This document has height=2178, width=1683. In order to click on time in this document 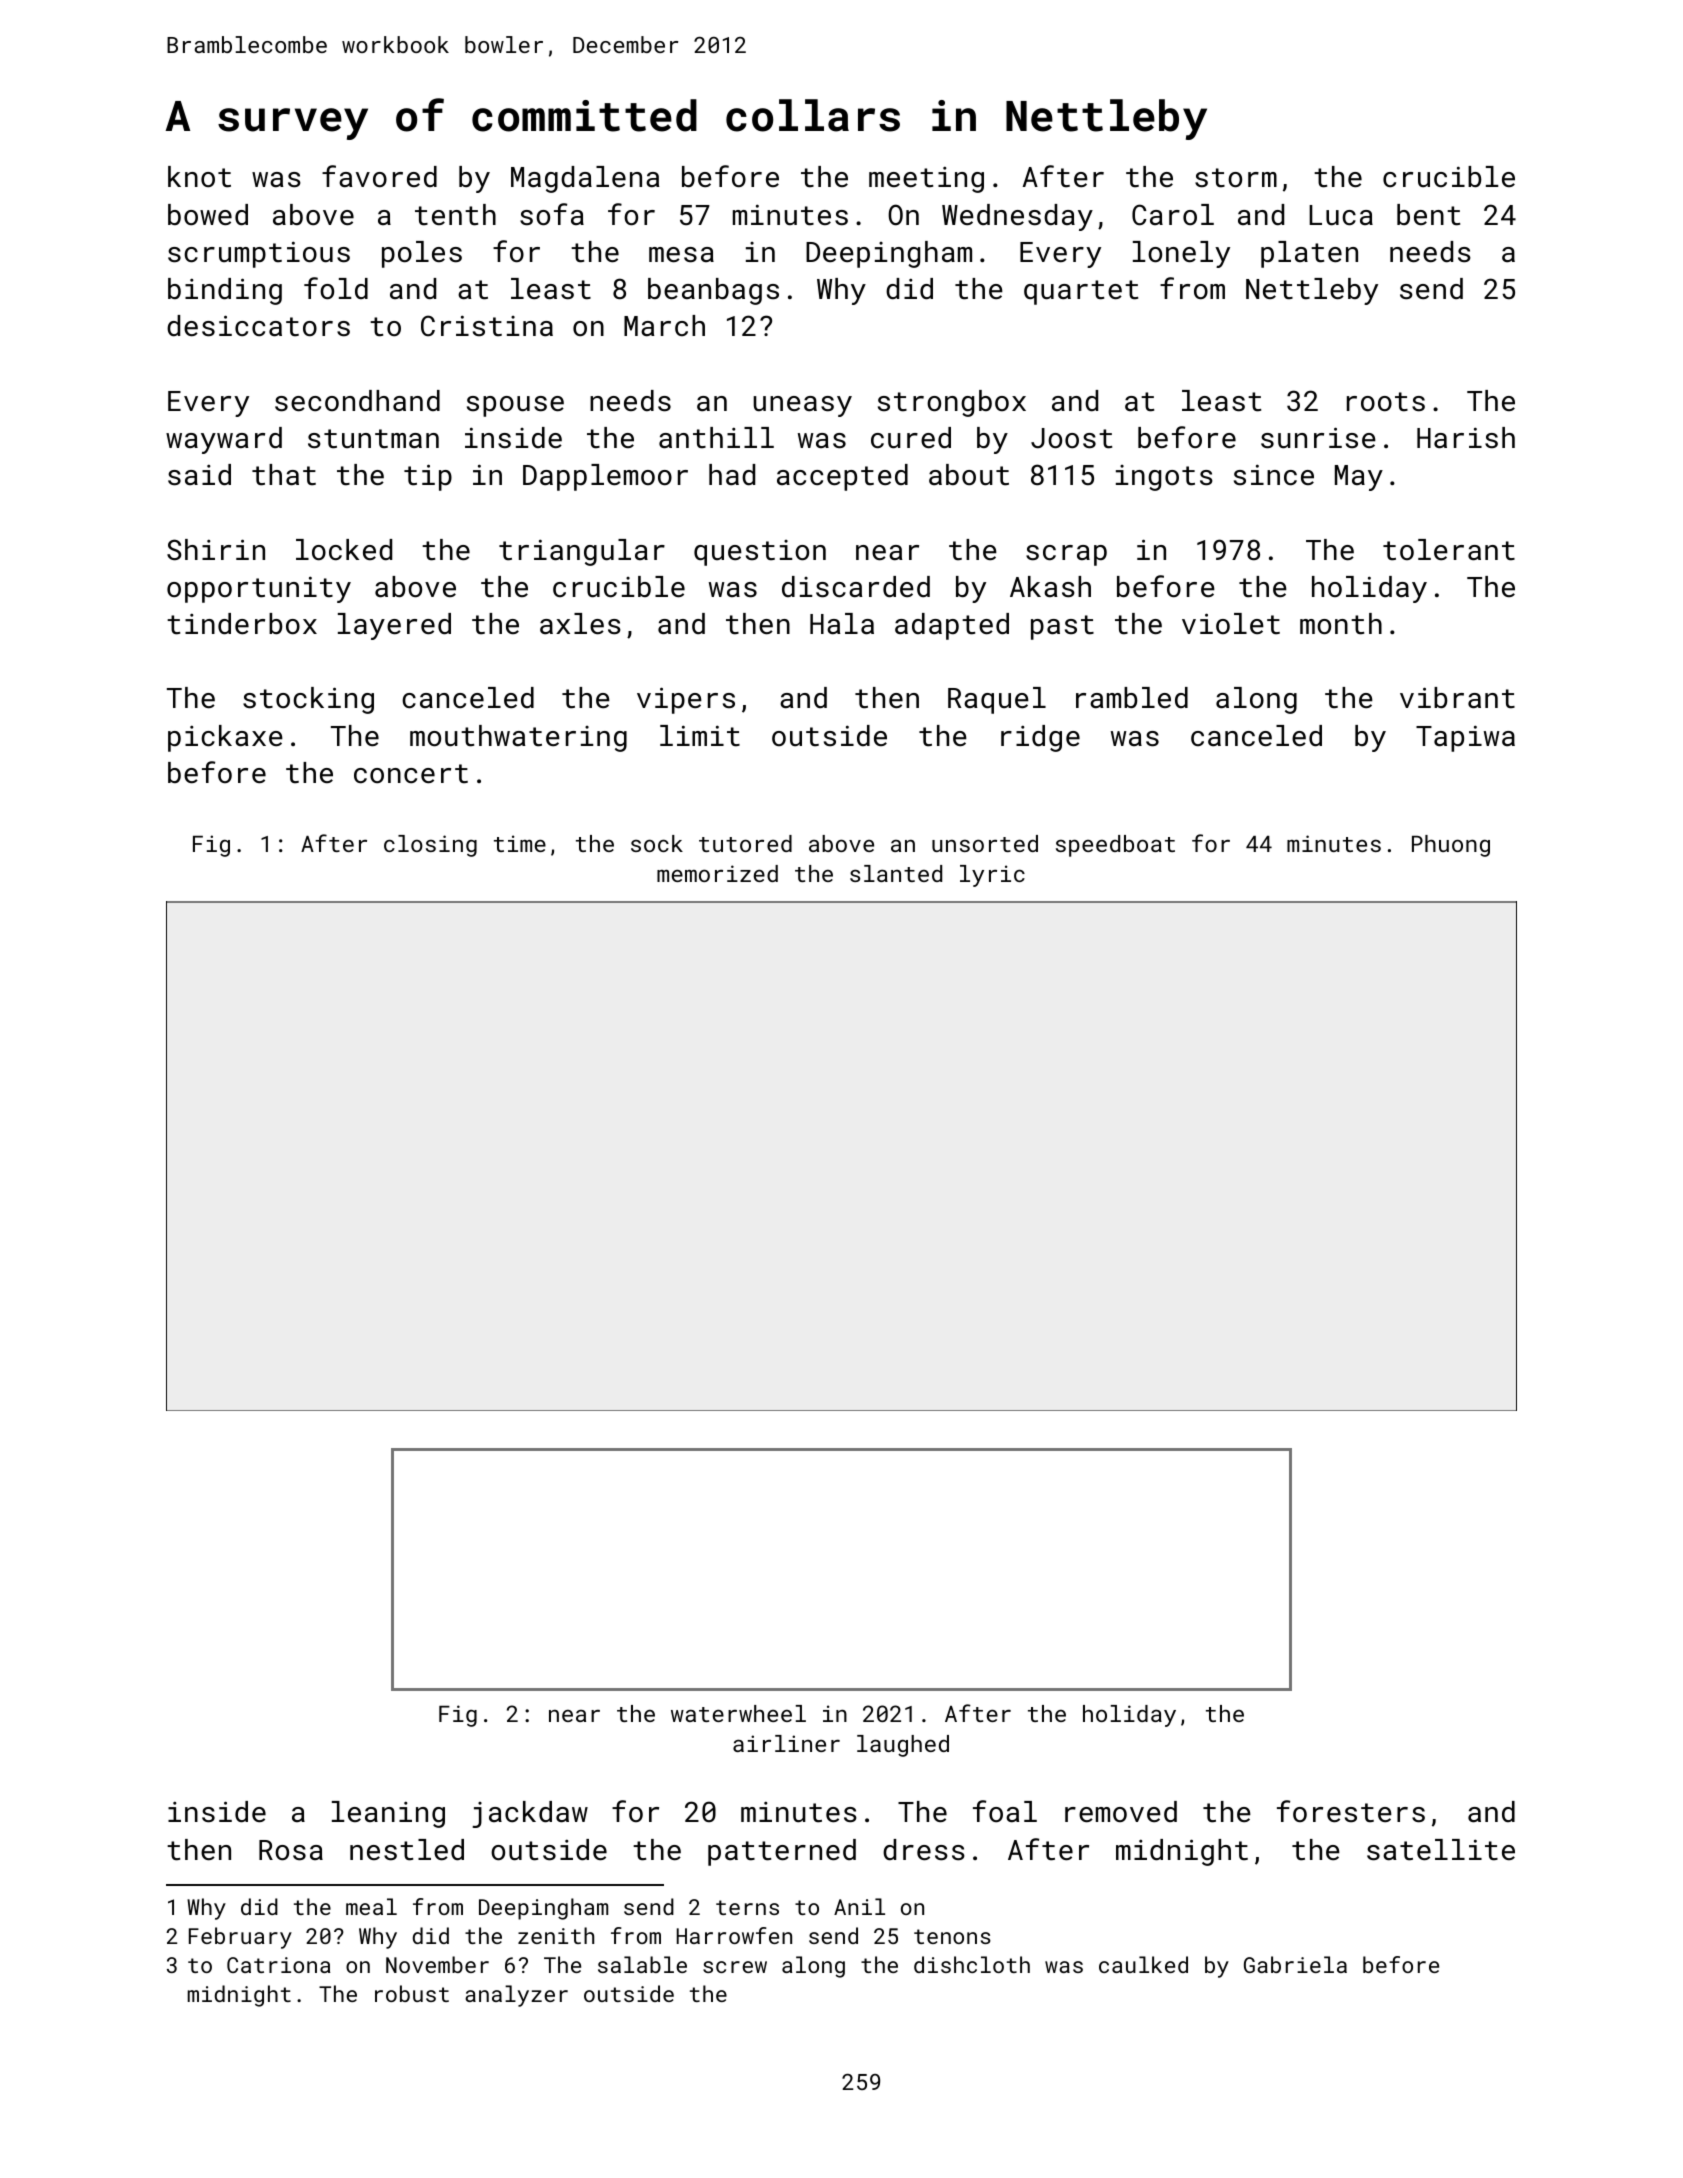, I will do `click(520, 843)`.
